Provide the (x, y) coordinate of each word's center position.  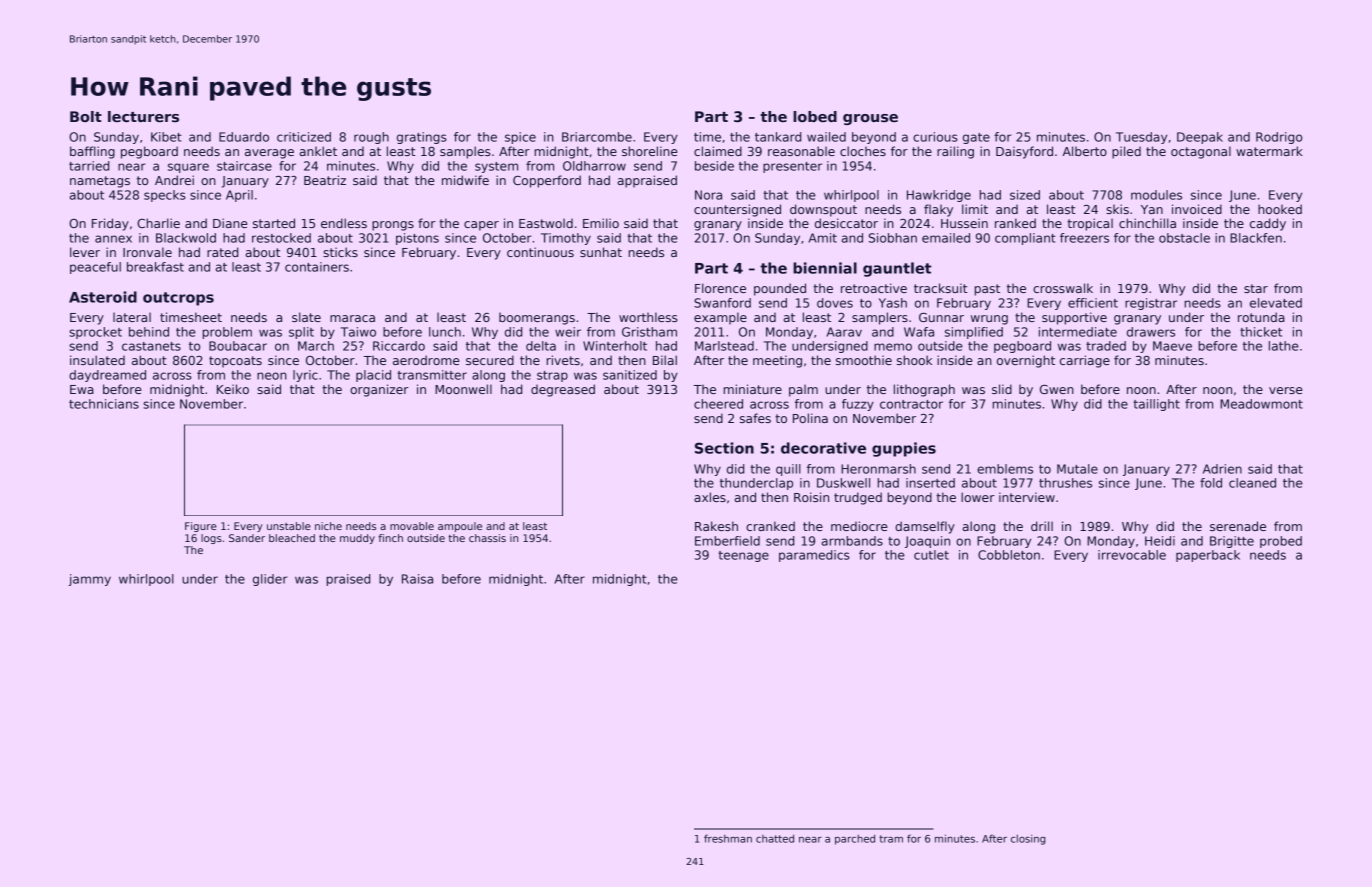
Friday (110, 224)
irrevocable (1132, 555)
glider (270, 580)
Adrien (1222, 469)
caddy (1268, 224)
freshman (728, 838)
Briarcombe (597, 137)
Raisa (417, 579)
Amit (823, 238)
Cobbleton (1009, 555)
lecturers (143, 116)
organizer (379, 390)
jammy (90, 580)
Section (724, 448)
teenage (743, 556)
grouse (870, 119)
